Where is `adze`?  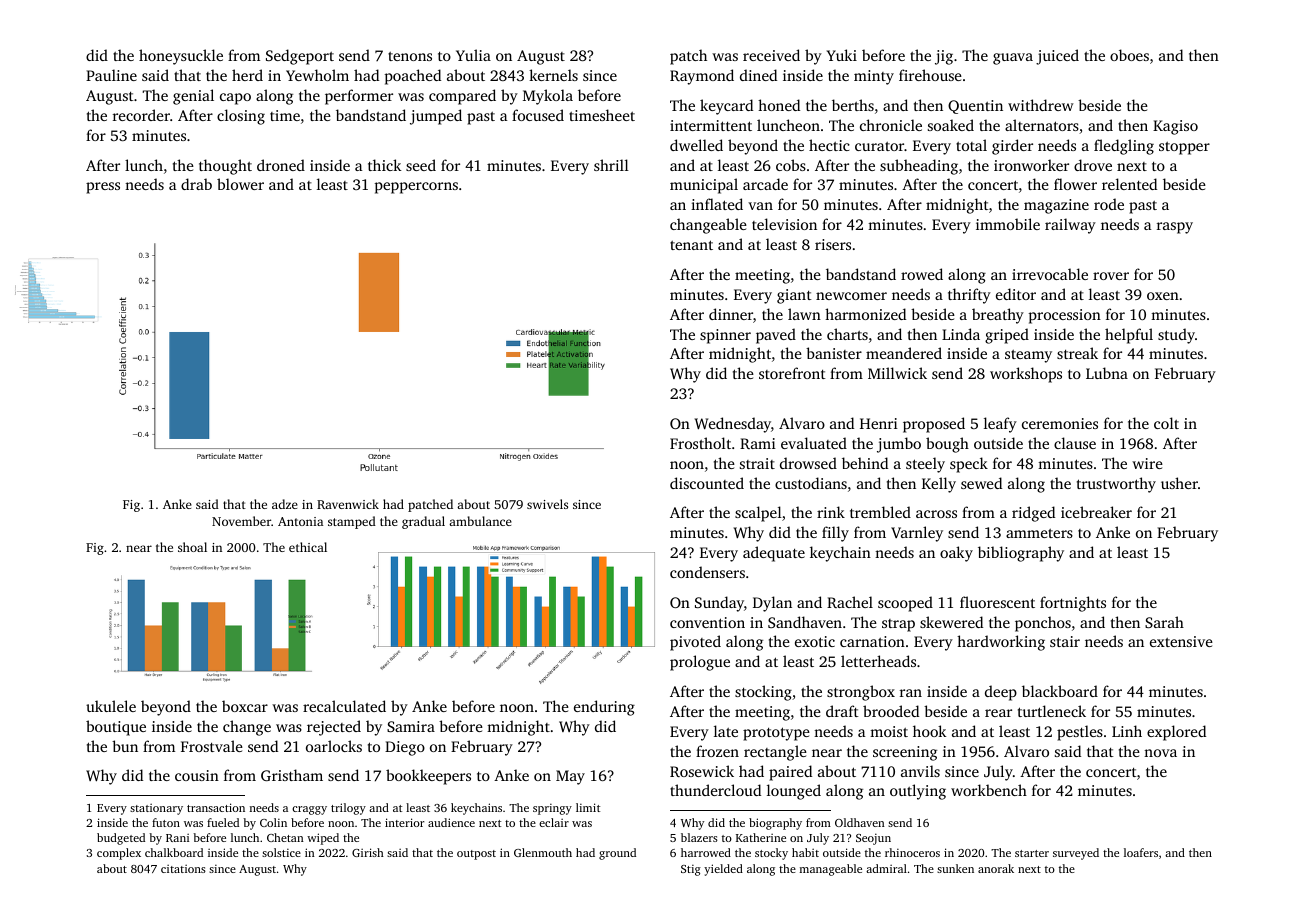 adze is located at coordinates (285, 504).
